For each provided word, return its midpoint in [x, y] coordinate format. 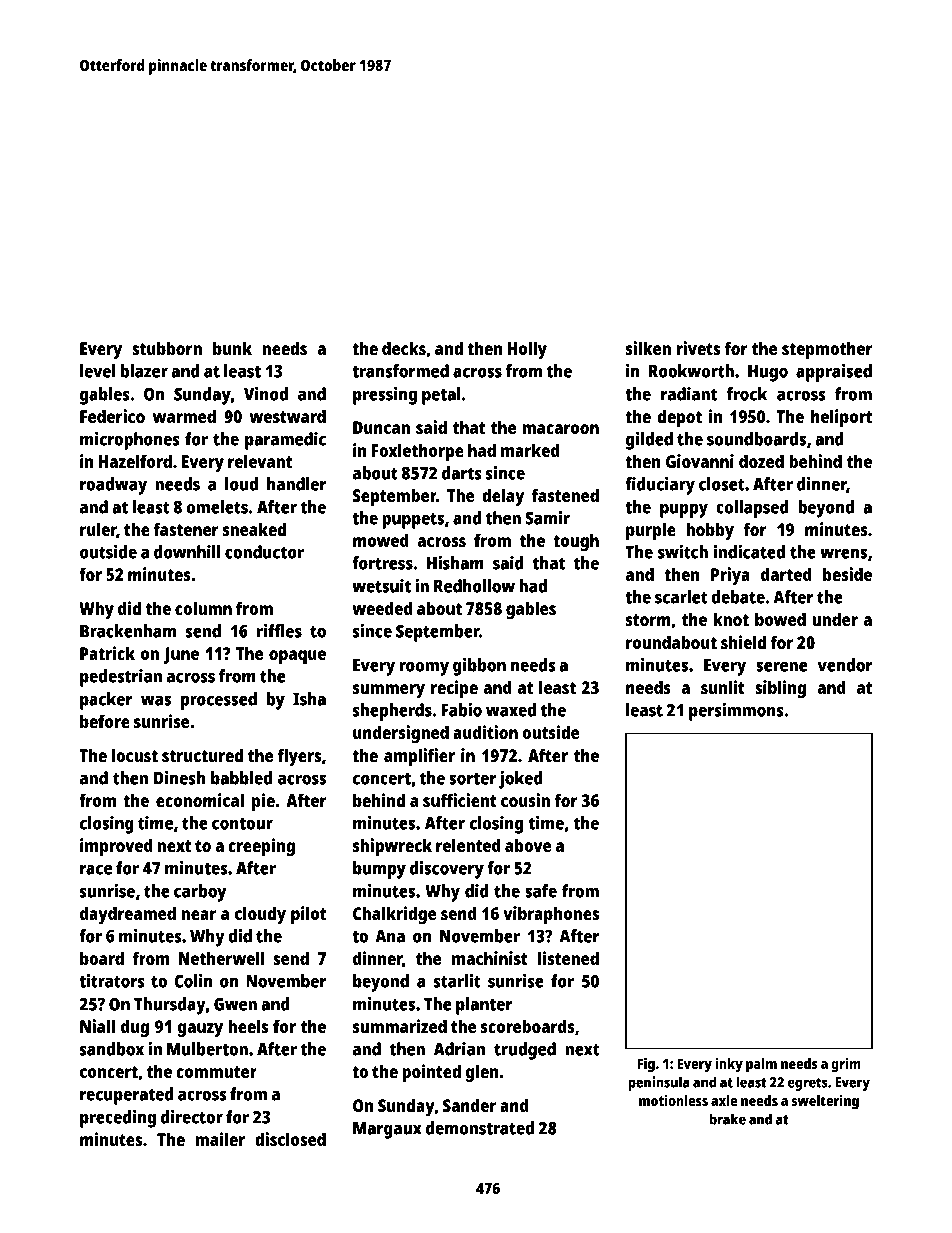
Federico [112, 416]
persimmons [736, 712]
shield [743, 642]
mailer [220, 1139]
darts [462, 473]
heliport [841, 418]
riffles [279, 631]
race [96, 870]
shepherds [392, 712]
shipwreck [392, 847]
